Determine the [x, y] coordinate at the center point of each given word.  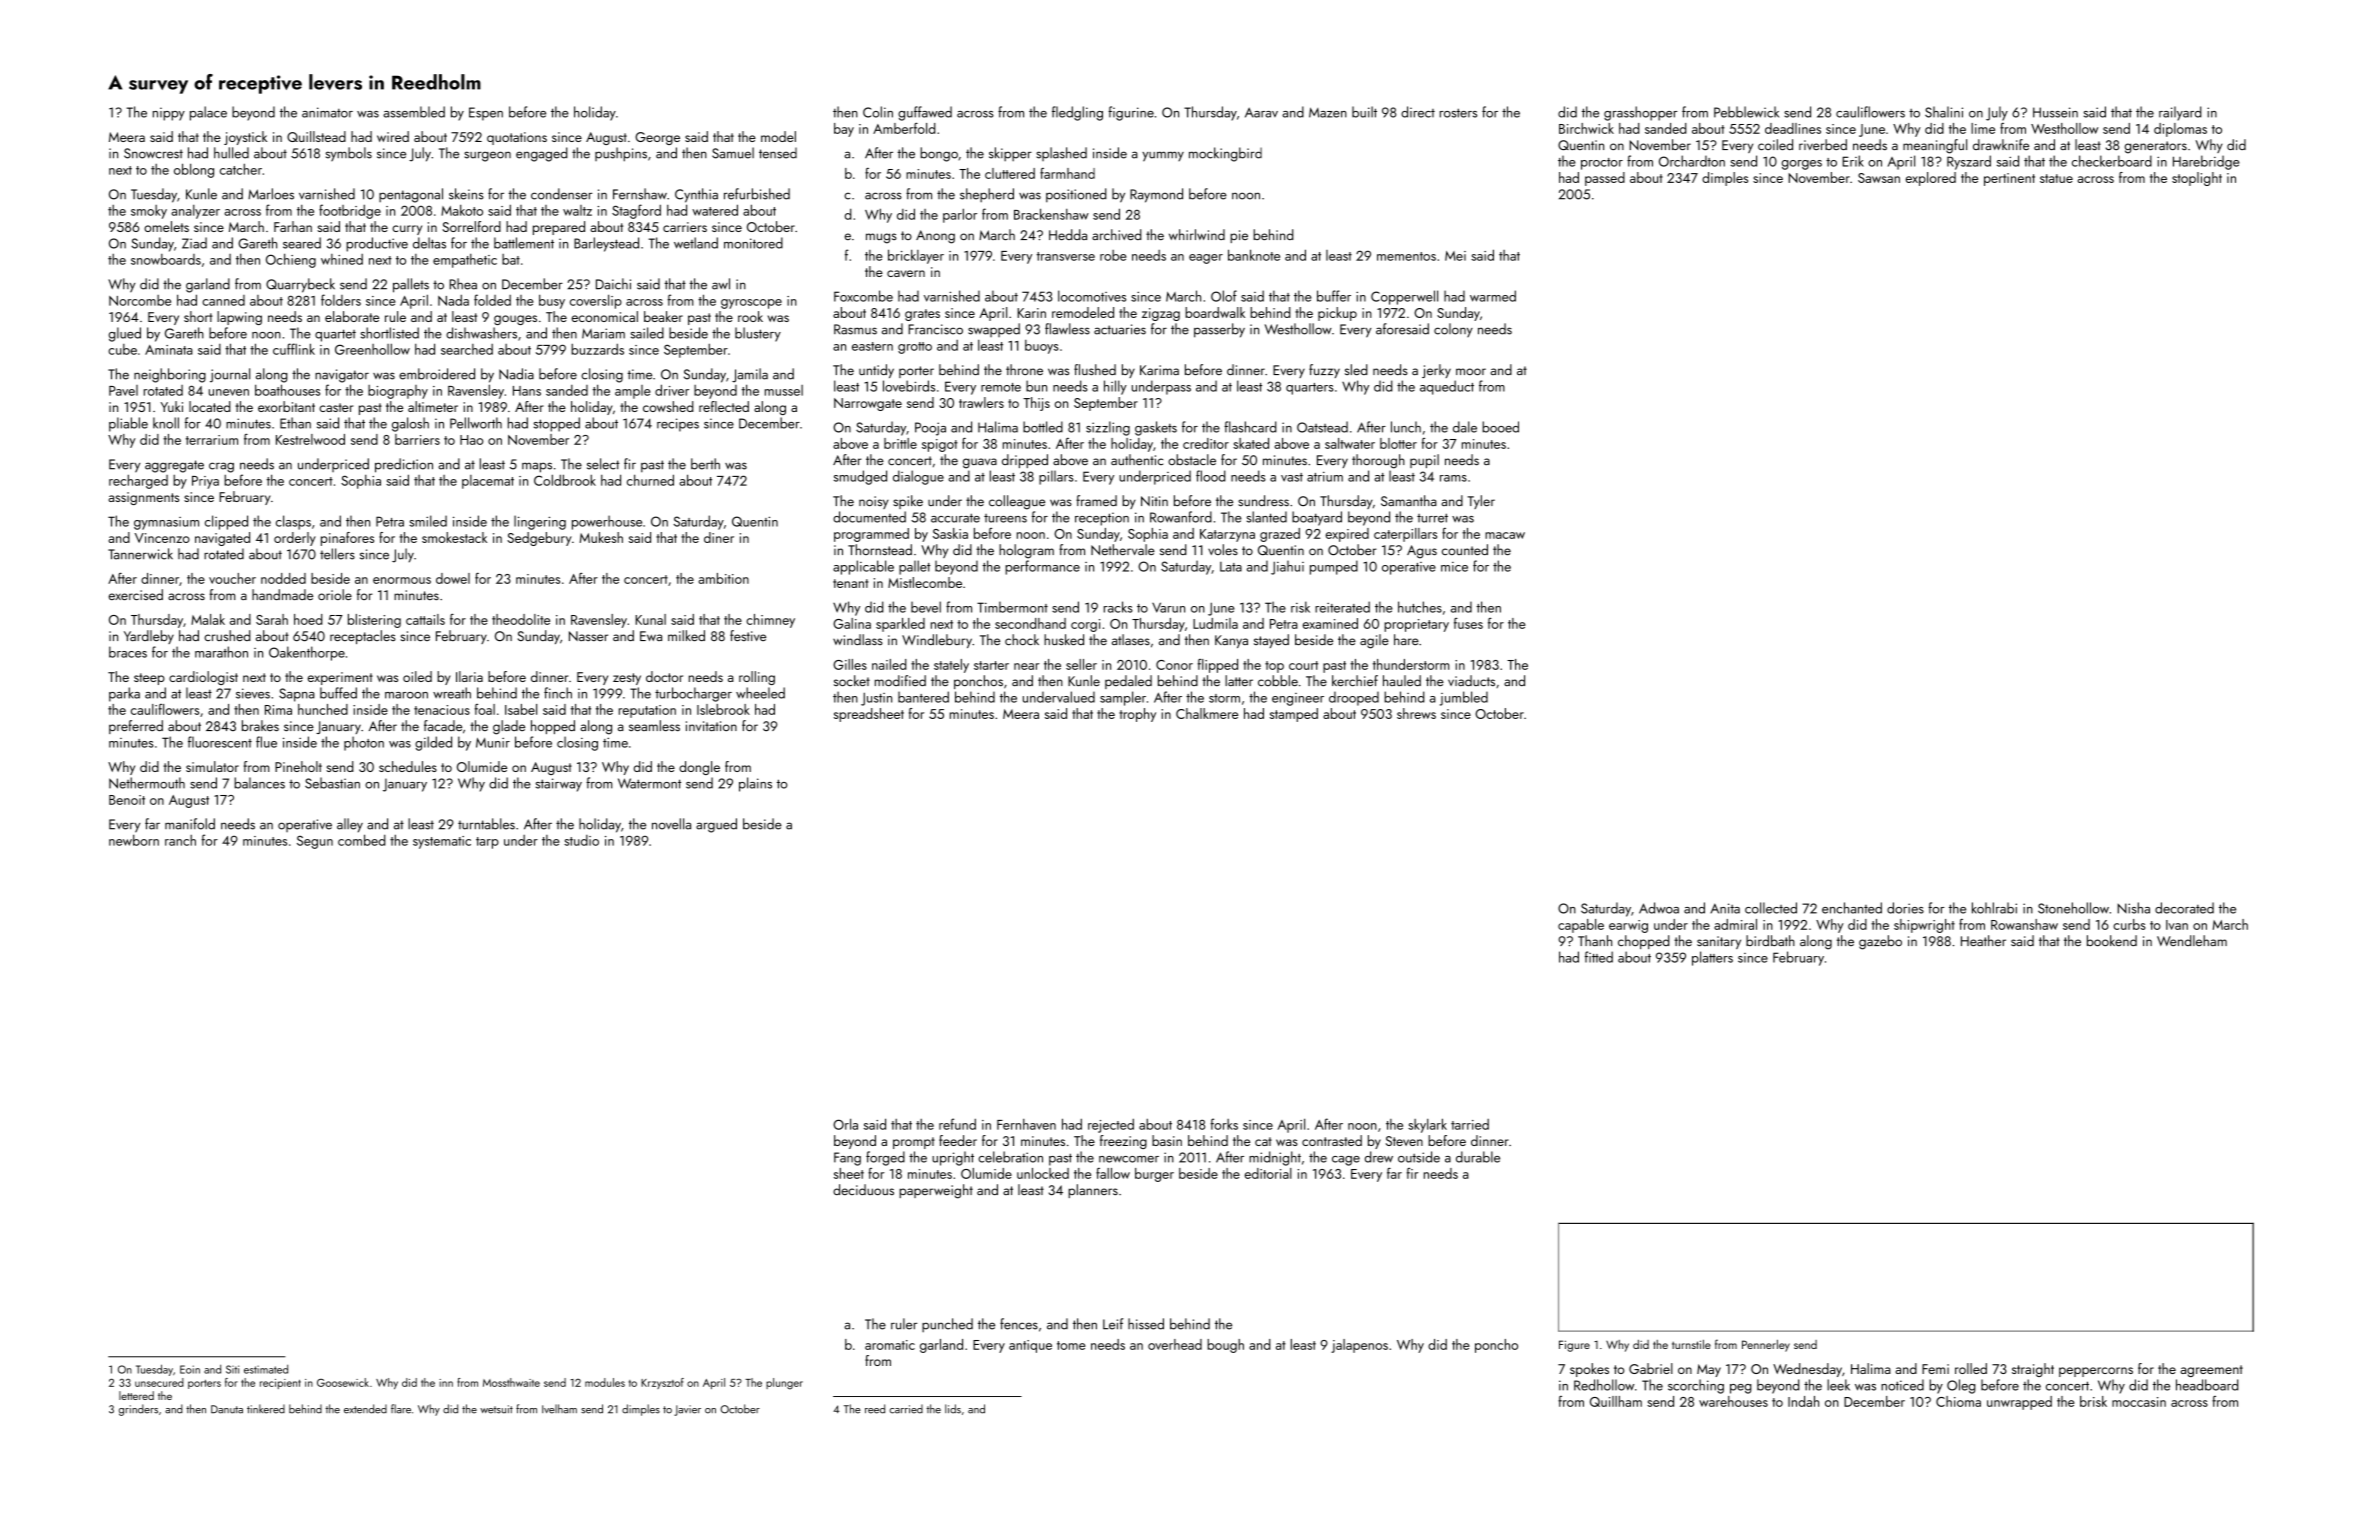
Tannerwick [140, 554]
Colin [878, 112]
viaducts [1471, 680]
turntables [486, 824]
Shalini [1944, 112]
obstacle [1192, 459]
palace [208, 113]
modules [605, 1382]
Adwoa [1659, 908]
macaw [1505, 535]
